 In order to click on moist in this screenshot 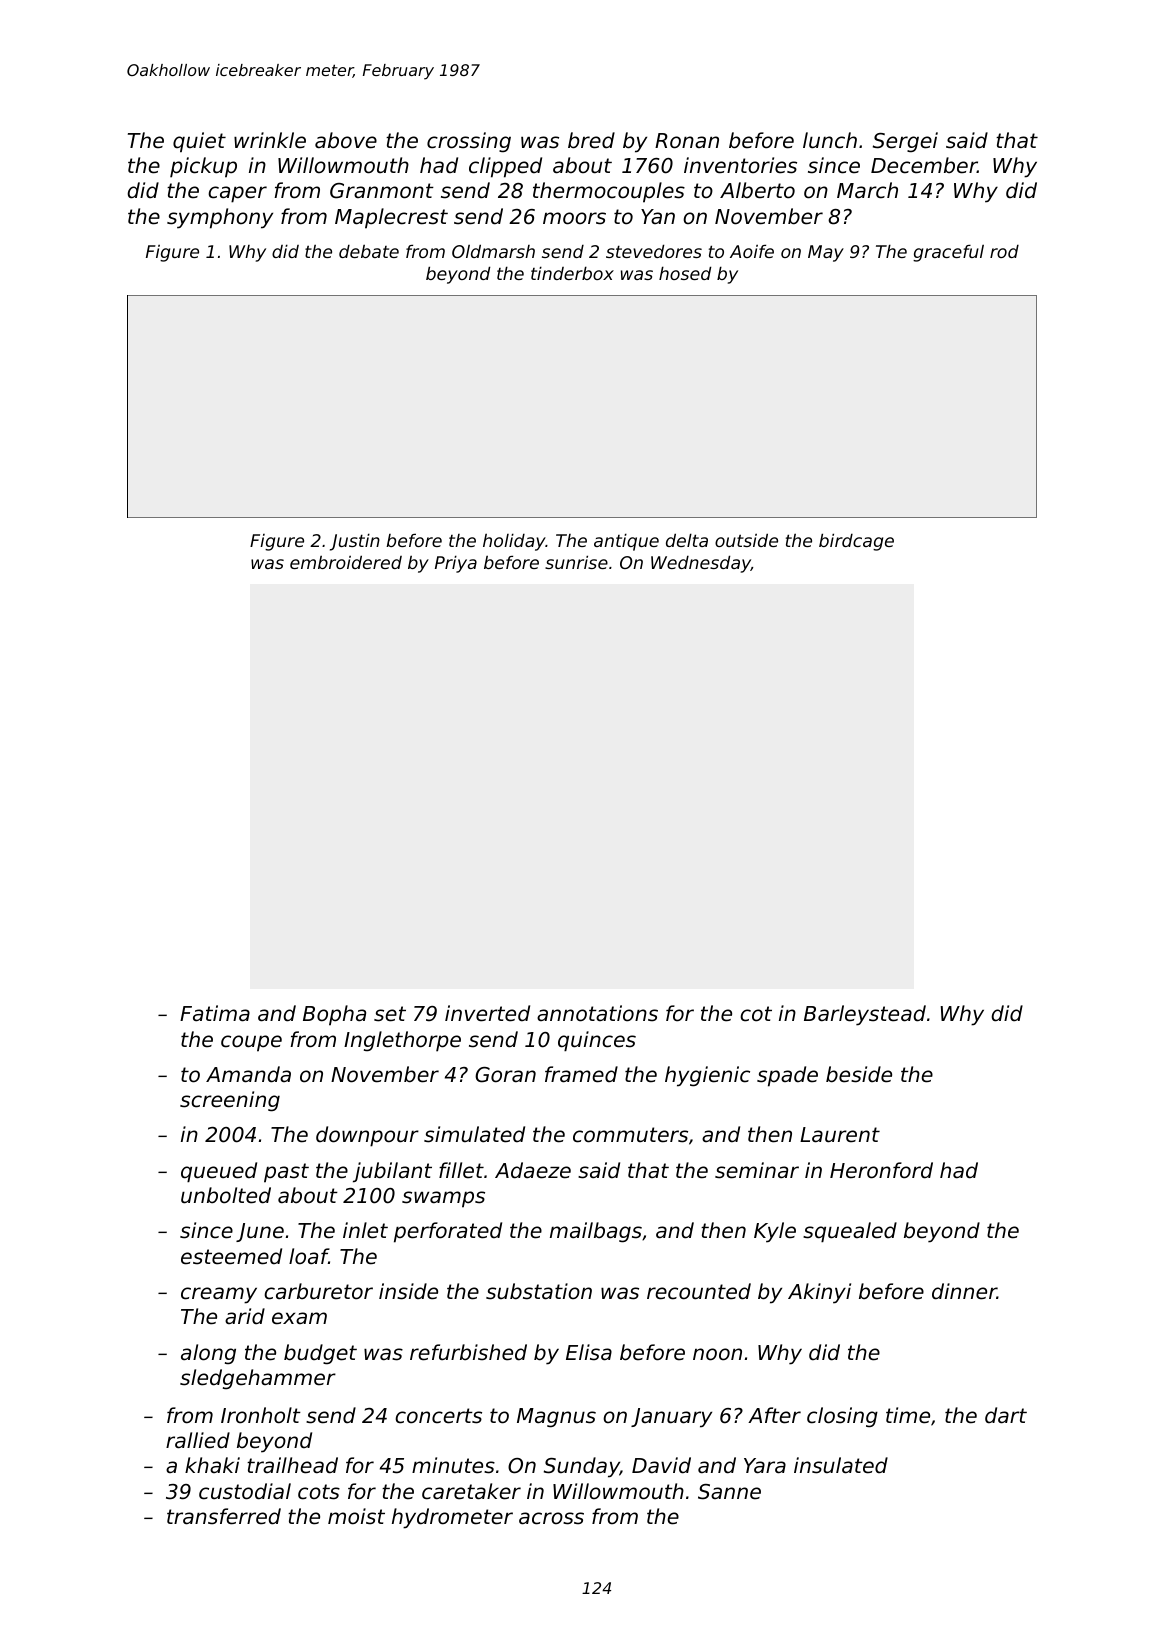, I will do `click(356, 1516)`.
